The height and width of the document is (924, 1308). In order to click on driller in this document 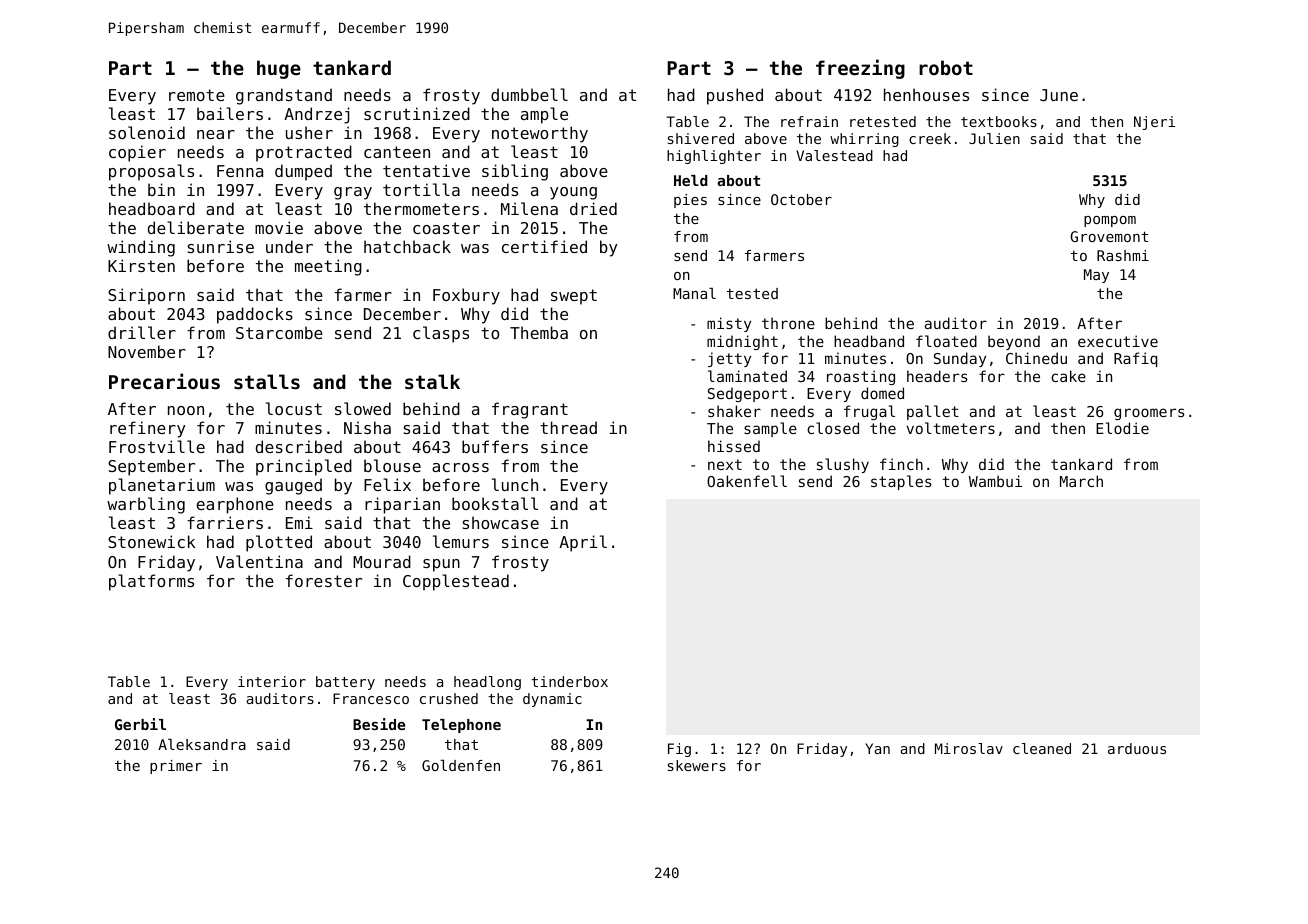, I will do `click(142, 332)`.
